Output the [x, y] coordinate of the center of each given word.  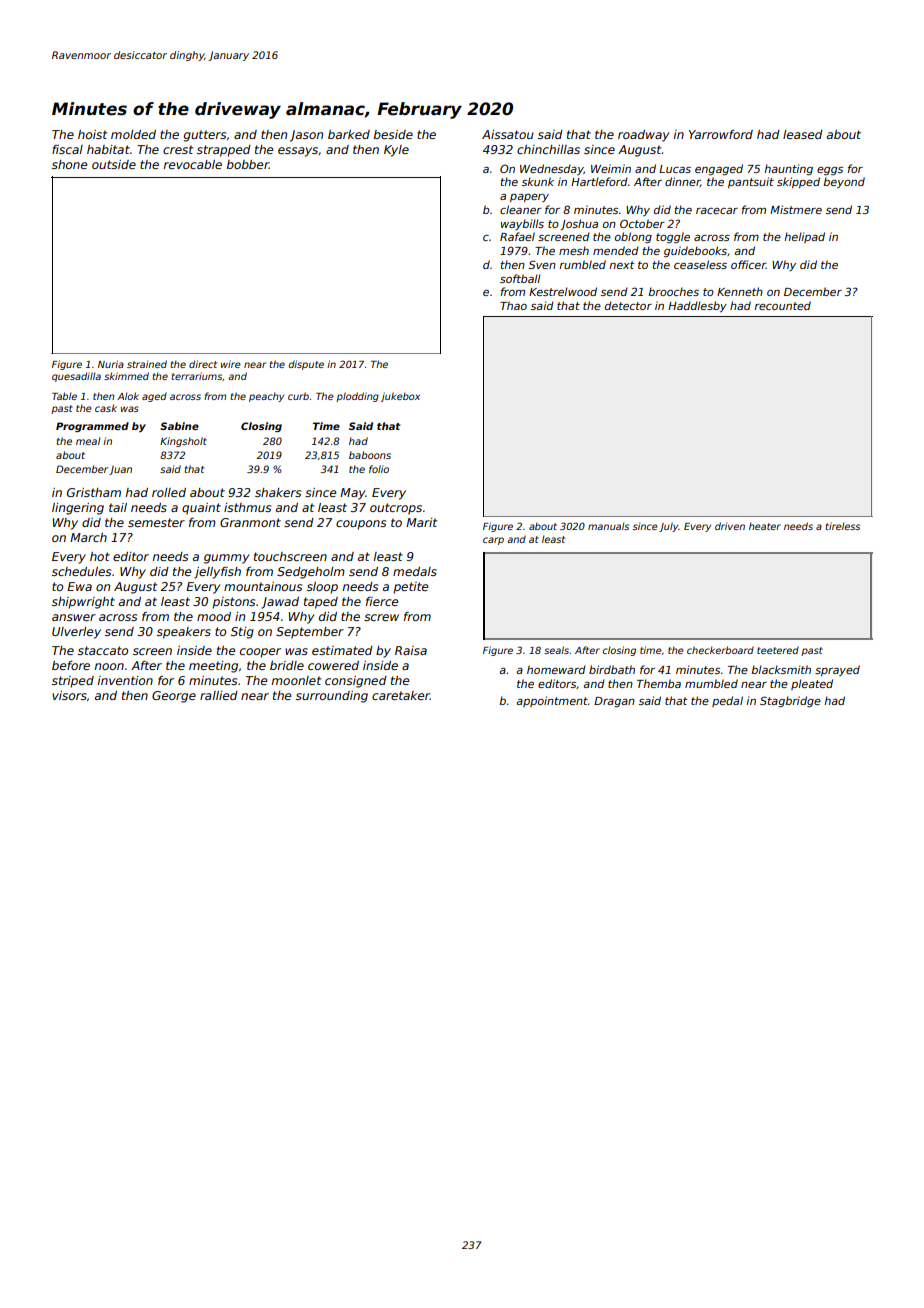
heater [765, 526]
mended [616, 250]
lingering [78, 509]
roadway [644, 136]
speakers [184, 633]
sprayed [837, 670]
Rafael [517, 236]
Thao [513, 305]
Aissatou [508, 134]
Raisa [411, 650]
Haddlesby [697, 306]
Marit [421, 522]
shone [70, 164]
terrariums [196, 376]
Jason [306, 136]
